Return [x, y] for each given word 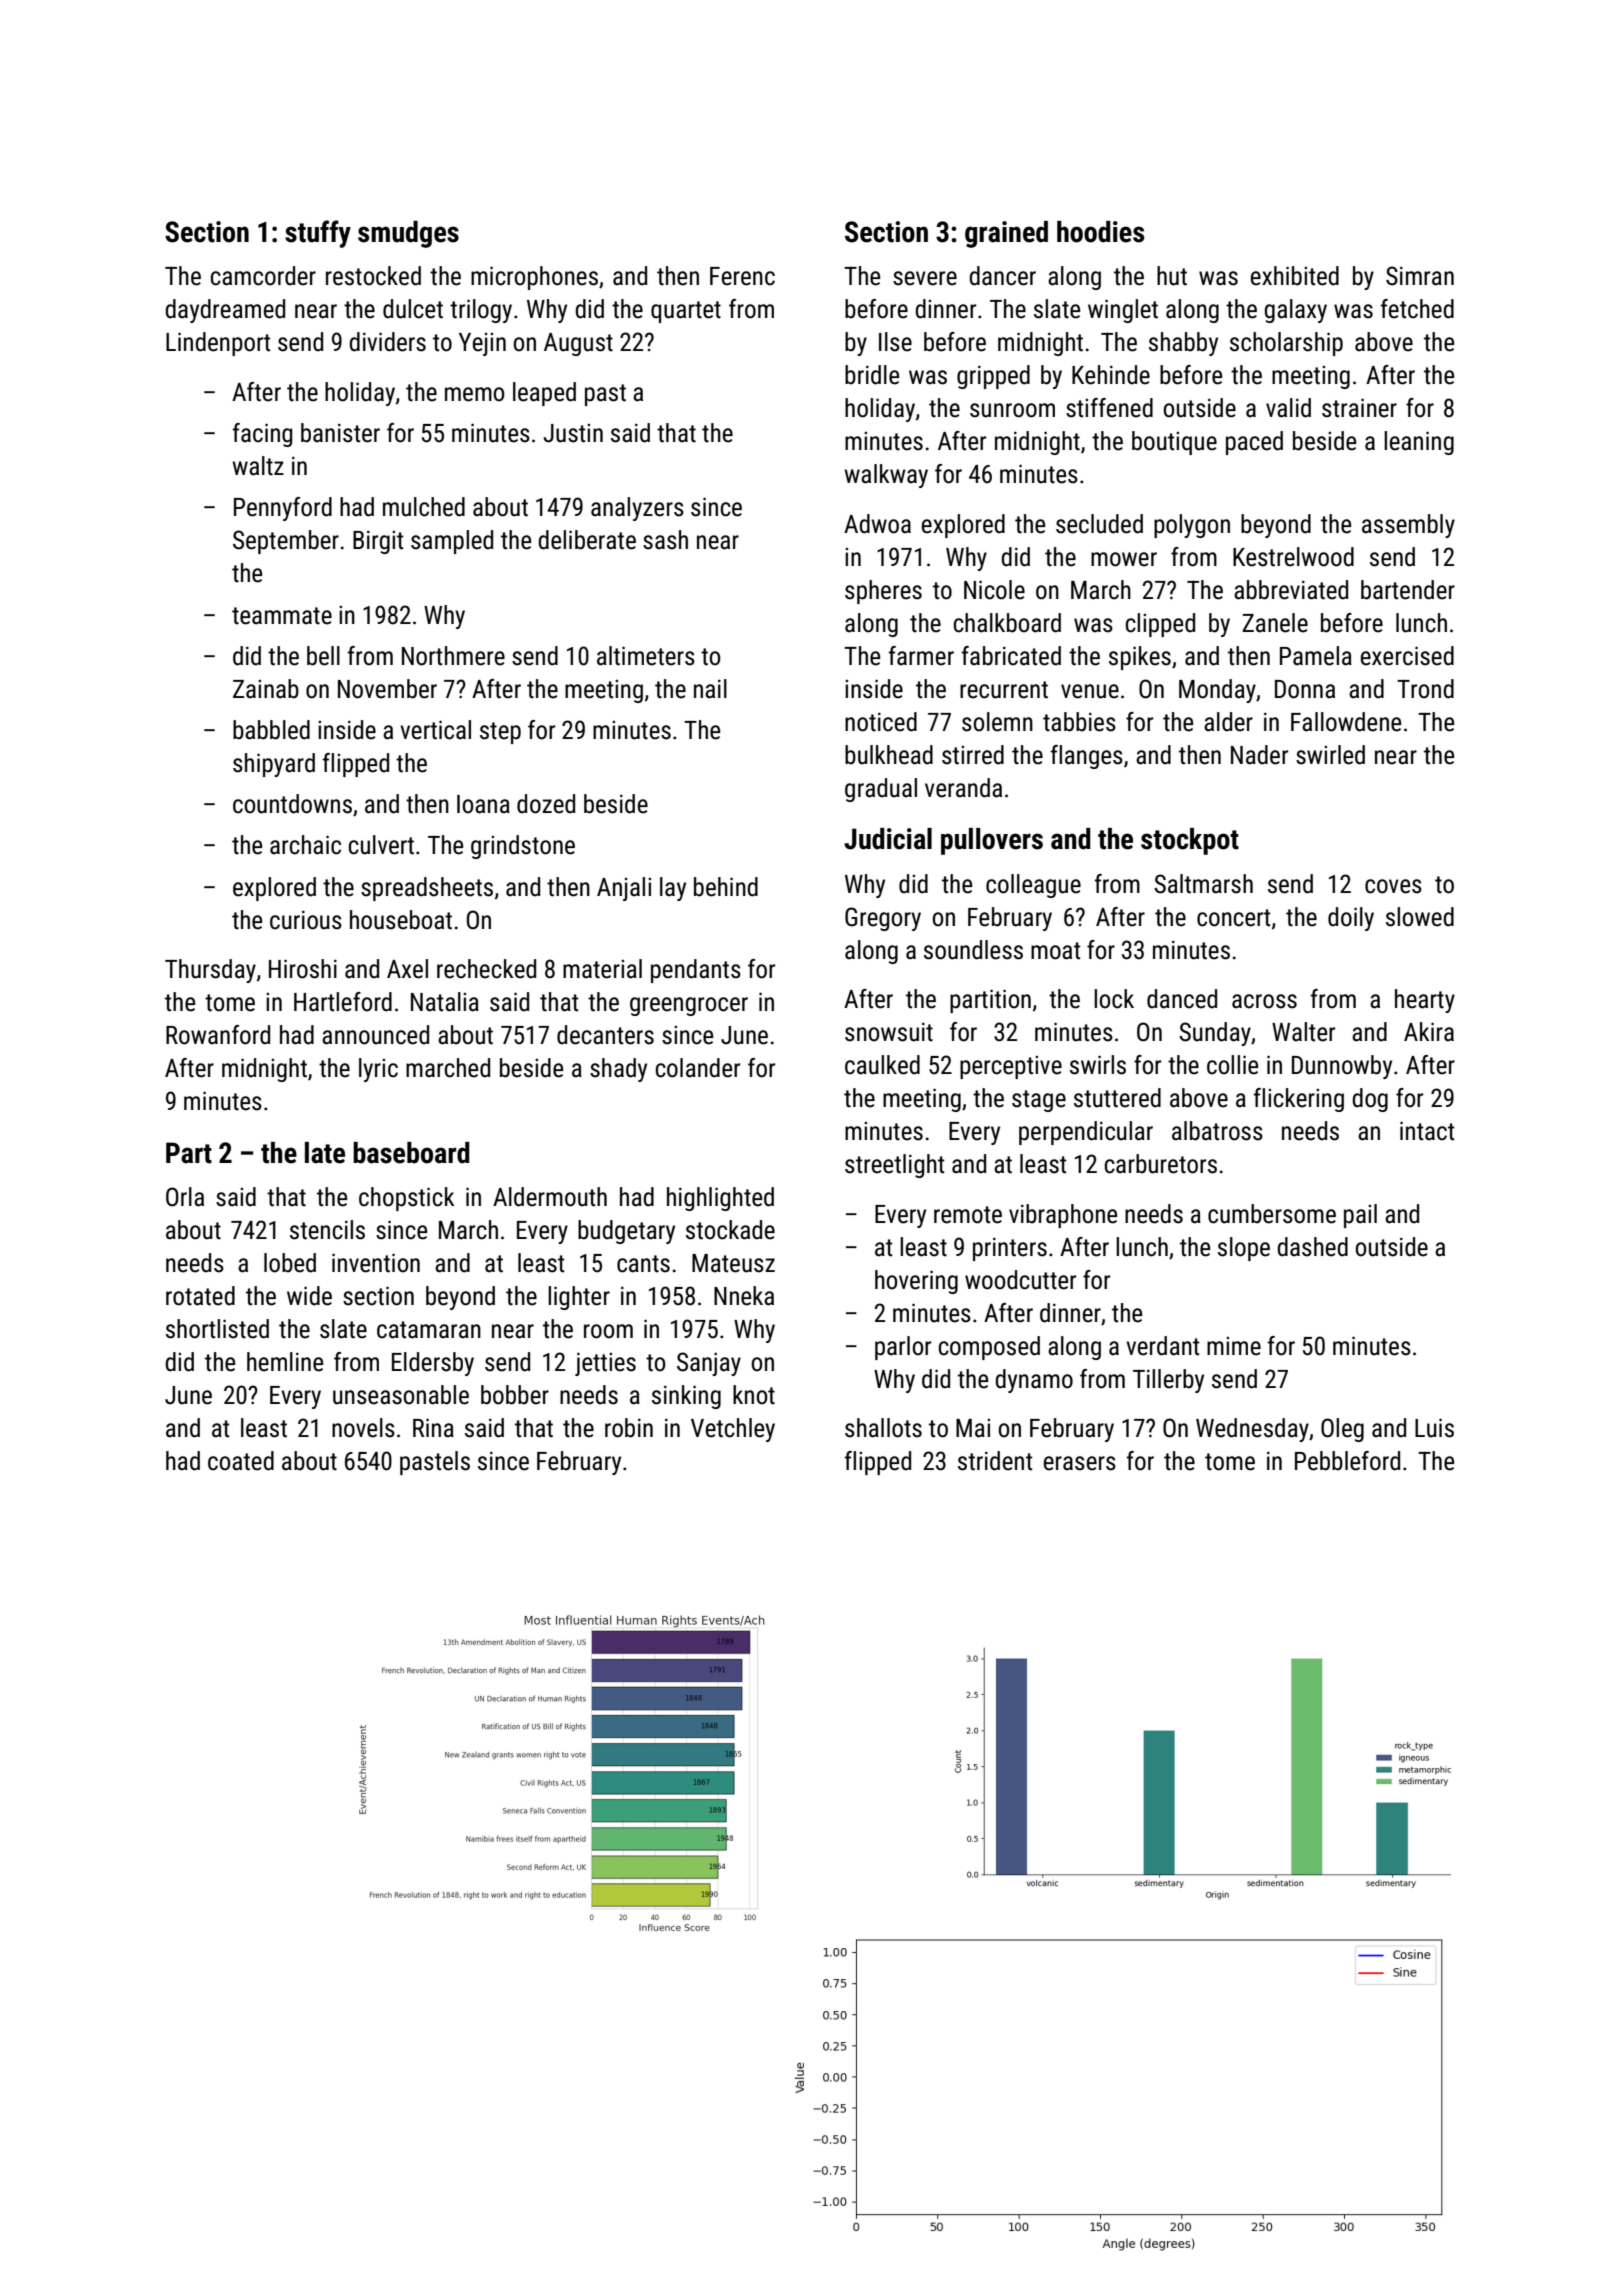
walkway [886, 476]
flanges [1087, 757]
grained [1006, 234]
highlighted [720, 1199]
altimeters [646, 656]
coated [241, 1461]
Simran [1420, 276]
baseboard [411, 1153]
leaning [1419, 443]
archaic [305, 845]
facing [262, 435]
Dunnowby [1342, 1067]
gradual [881, 790]
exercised [1407, 656]
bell [323, 656]
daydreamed [225, 311]
